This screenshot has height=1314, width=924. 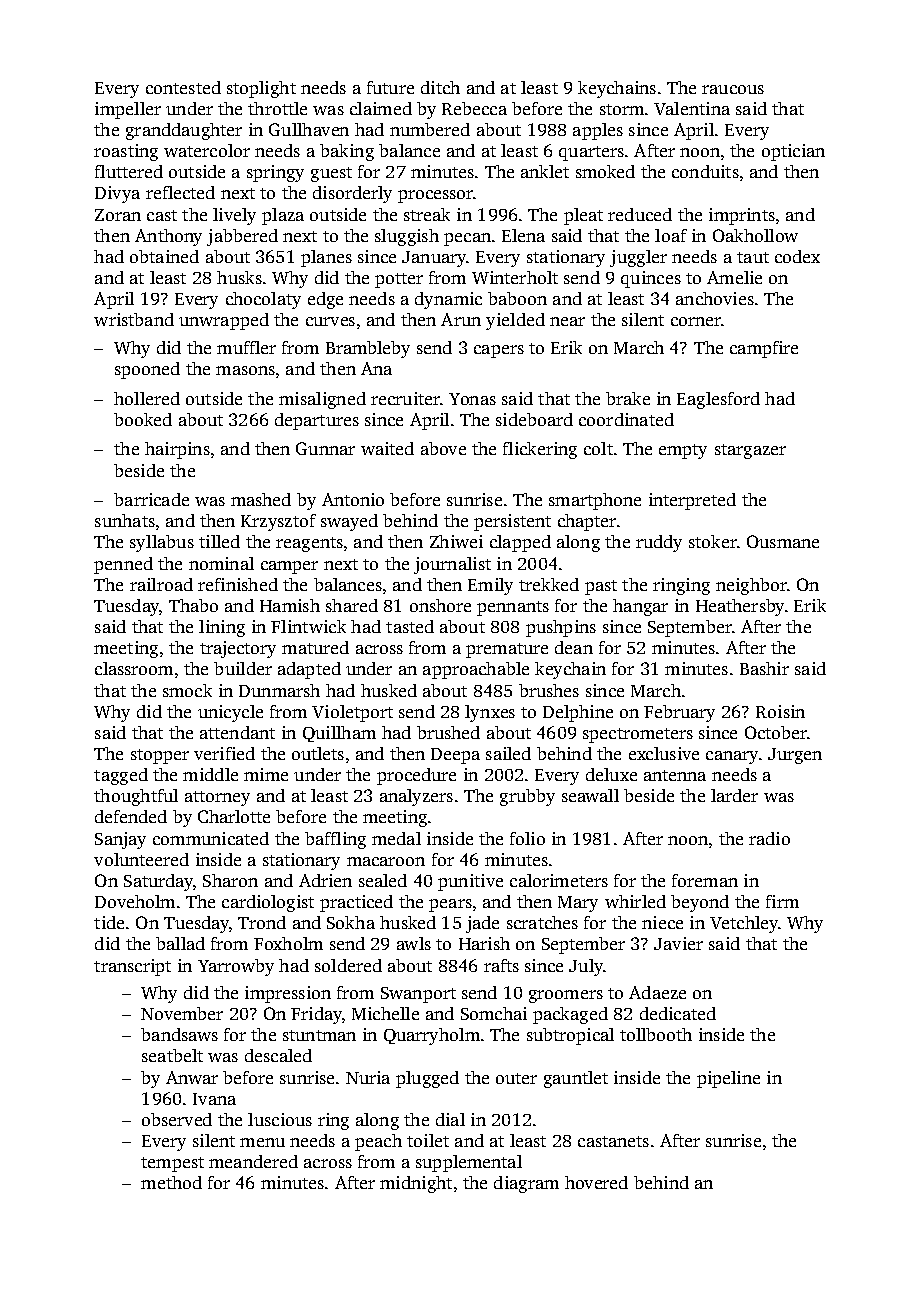 I want to click on Yonas, so click(x=472, y=399).
